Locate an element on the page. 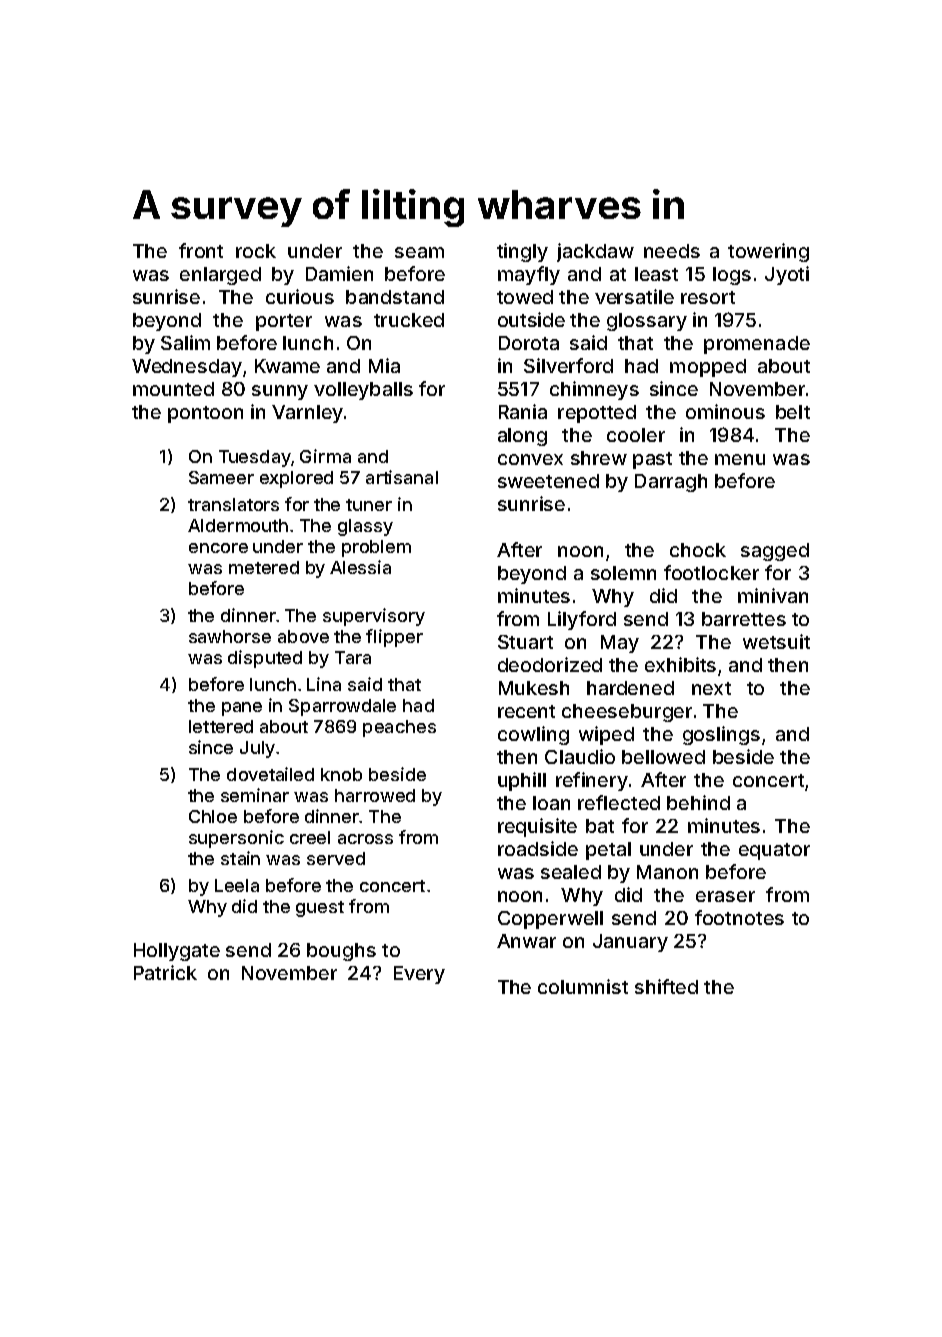  versatile is located at coordinates (634, 296).
